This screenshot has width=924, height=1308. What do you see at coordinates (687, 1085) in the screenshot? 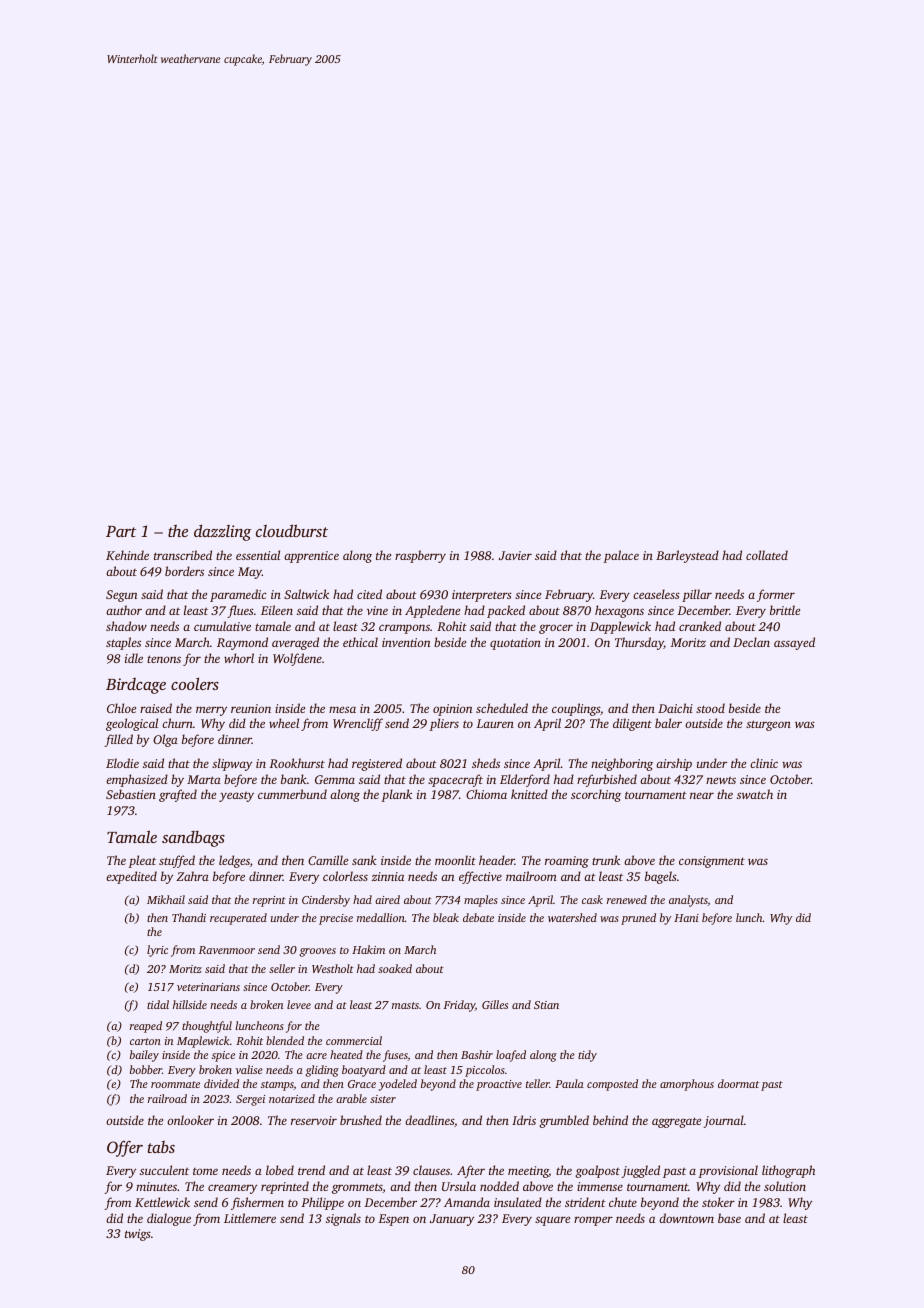
I see `amorphous` at bounding box center [687, 1085].
